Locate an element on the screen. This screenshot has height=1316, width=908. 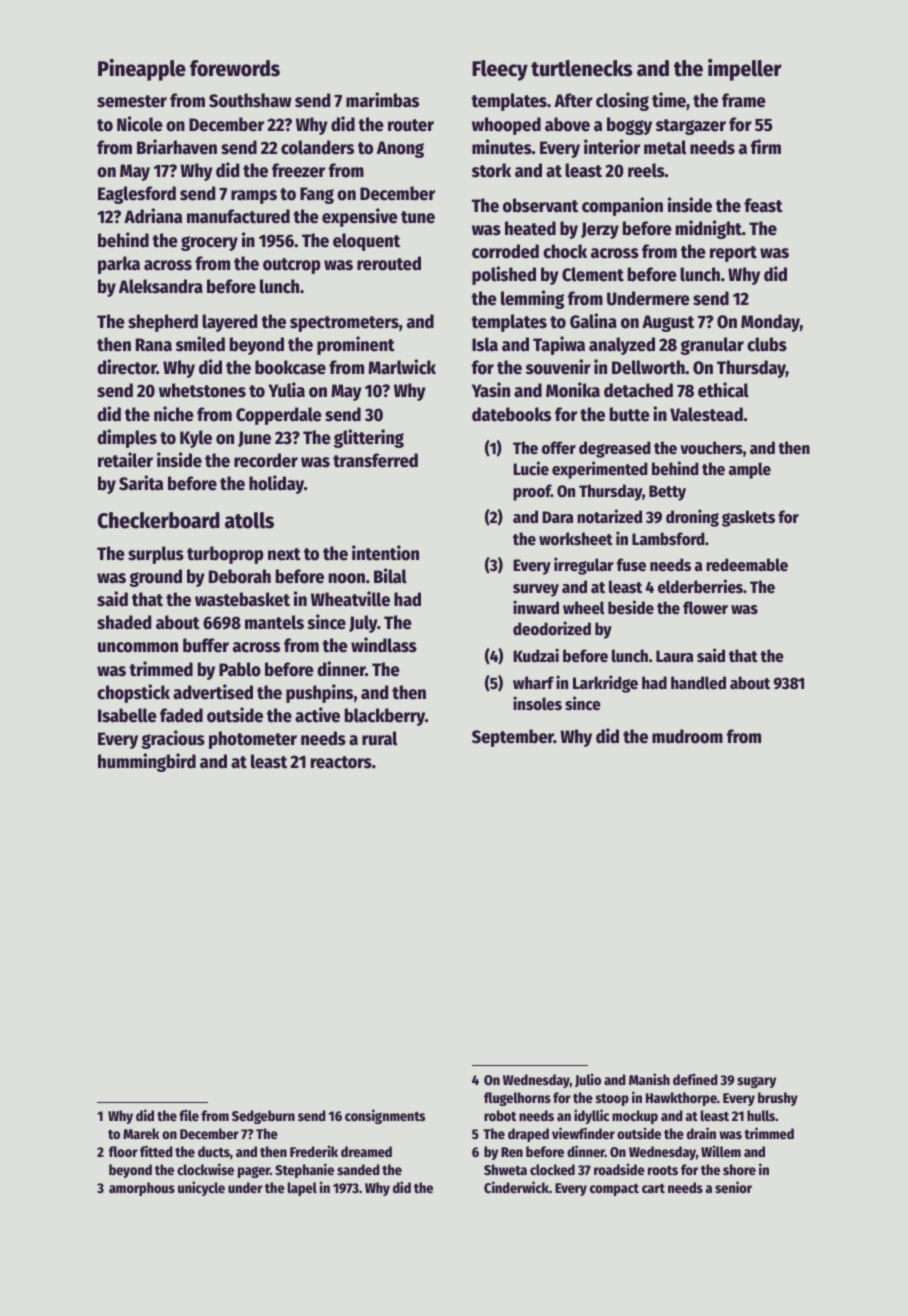
survey is located at coordinates (536, 590).
